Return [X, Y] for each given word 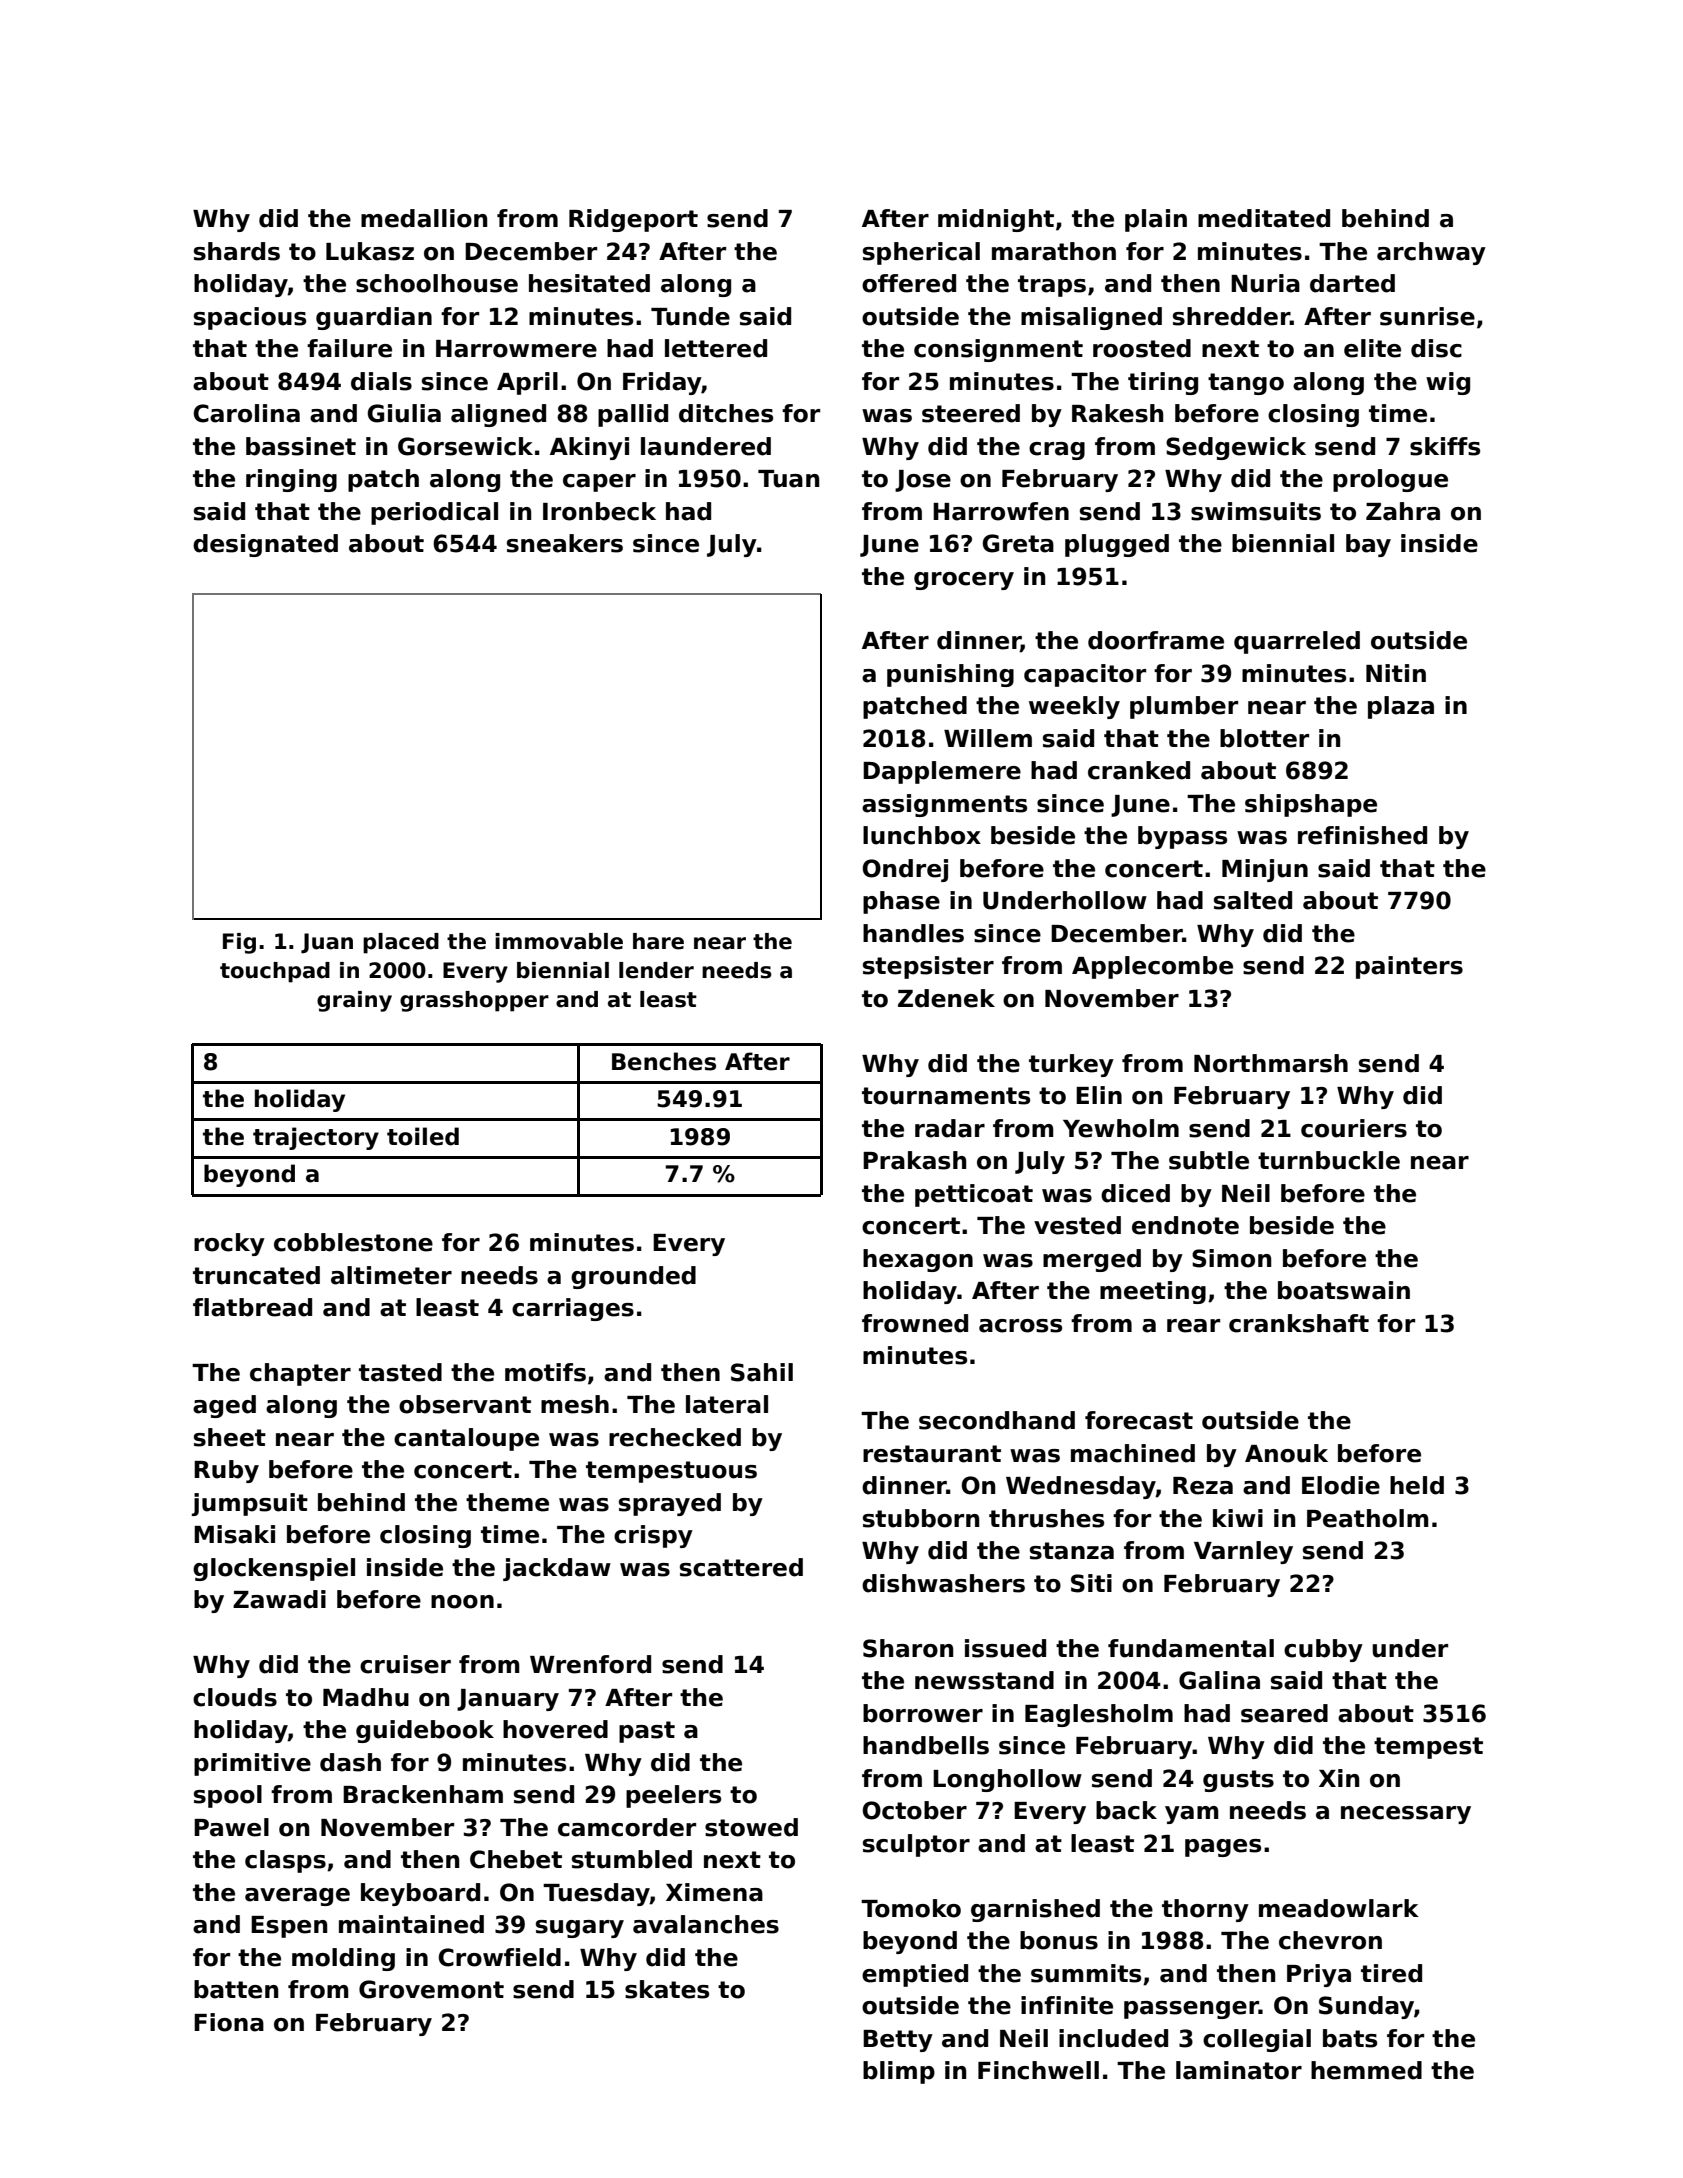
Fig [239, 943]
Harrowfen [1001, 511]
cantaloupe [466, 1439]
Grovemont [431, 1989]
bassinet [301, 446]
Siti [1091, 1583]
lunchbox [922, 835]
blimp [899, 2072]
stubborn [921, 1518]
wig [1448, 383]
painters [1409, 967]
